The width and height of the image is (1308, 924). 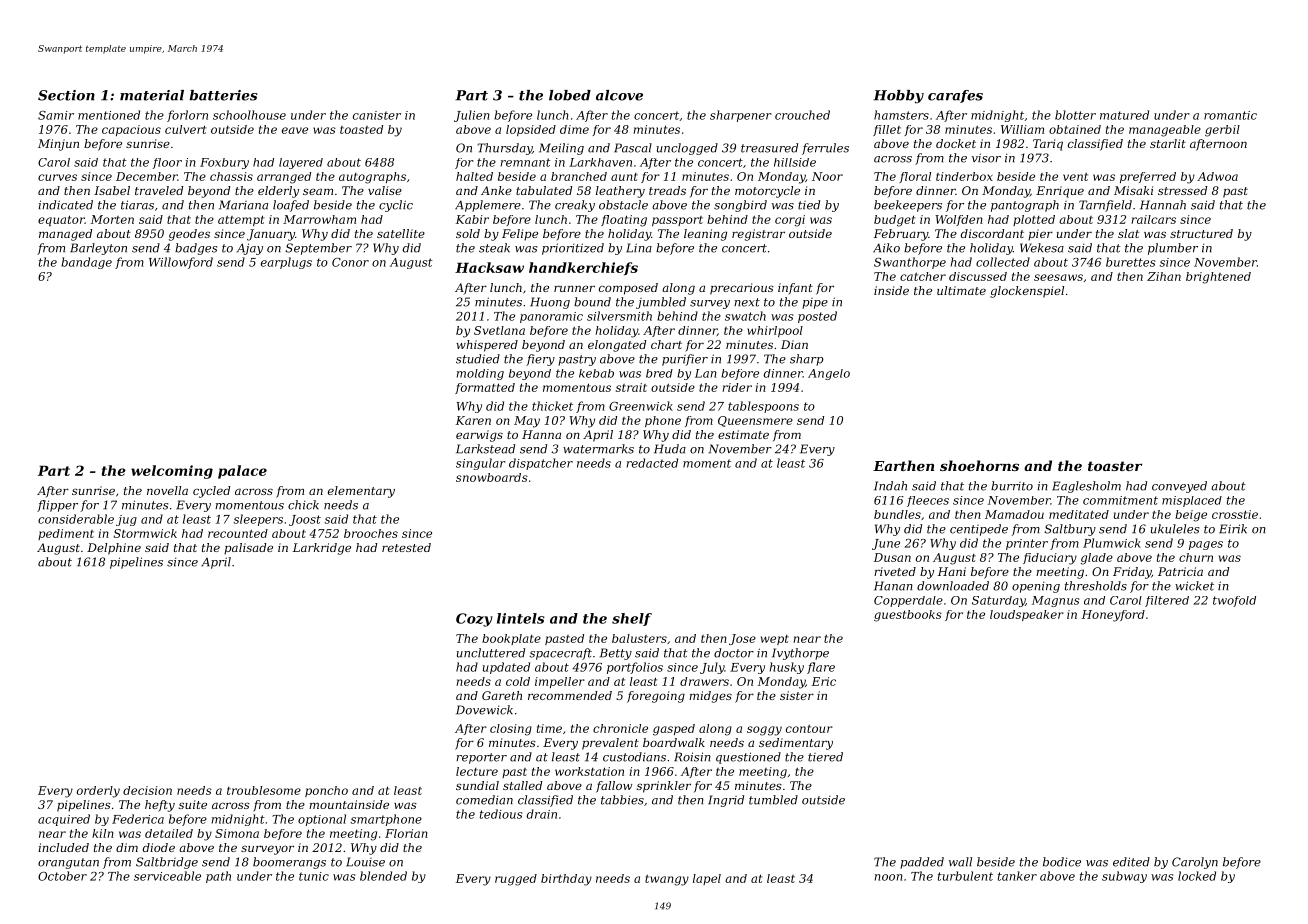 I want to click on Simona, so click(x=237, y=833).
